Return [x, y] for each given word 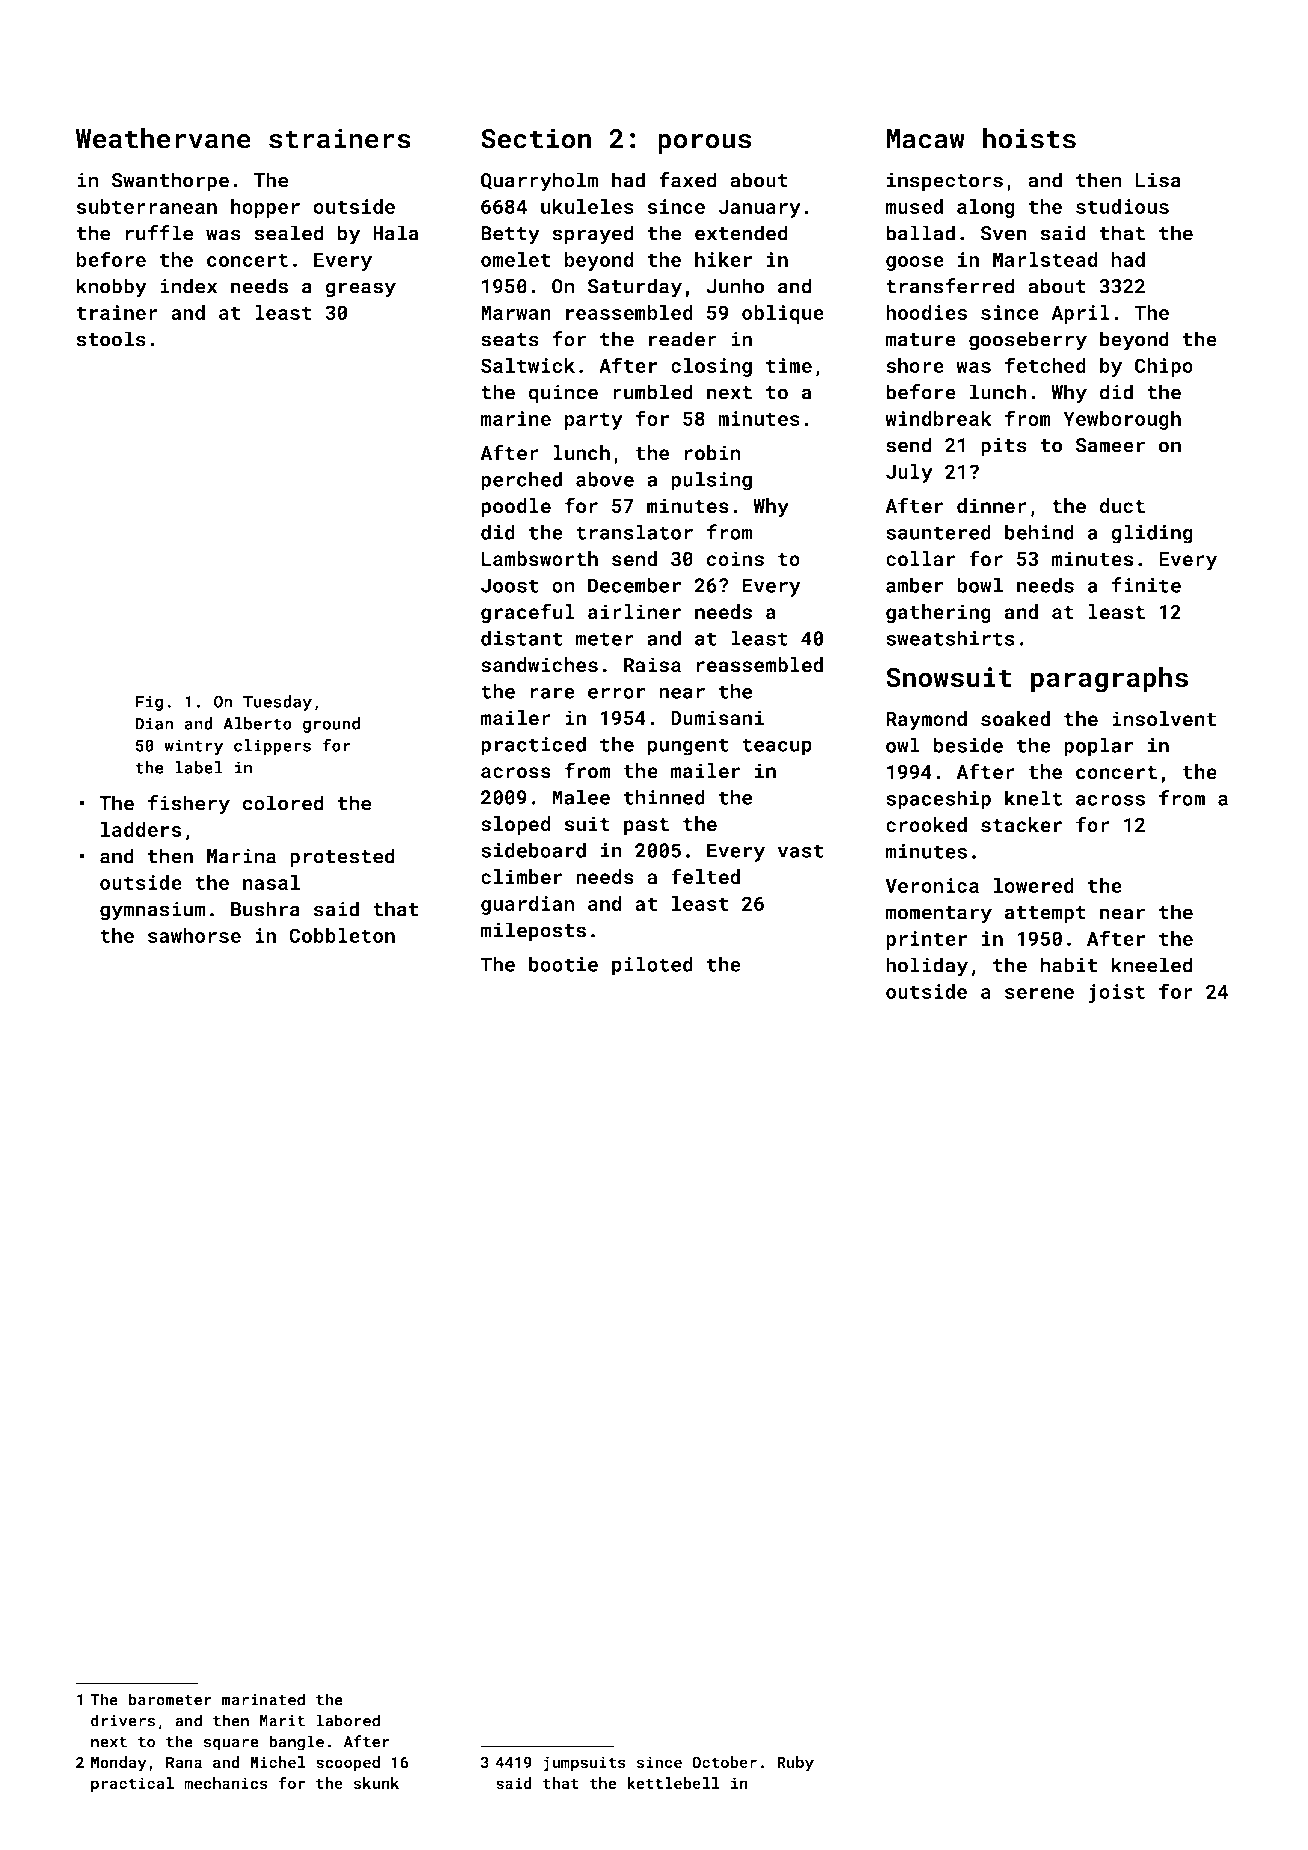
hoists [1029, 138]
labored [348, 1720]
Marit [282, 1720]
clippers [272, 747]
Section [536, 138]
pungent [688, 747]
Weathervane [163, 138]
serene [1039, 993]
